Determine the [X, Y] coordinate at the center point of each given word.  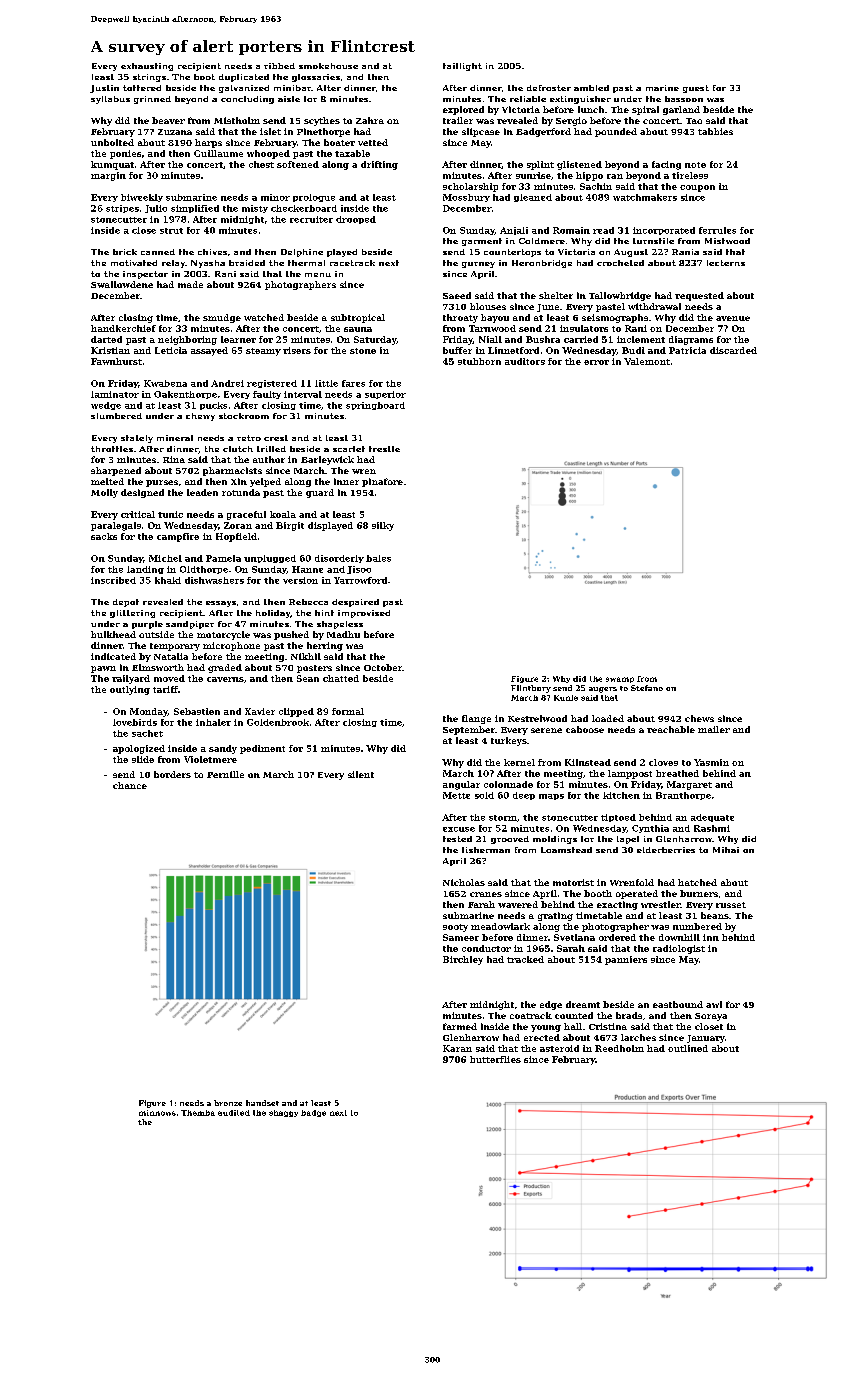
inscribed [113, 580]
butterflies [495, 1059]
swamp [620, 680]
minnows [157, 1113]
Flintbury [531, 689]
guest [696, 89]
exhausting [147, 67]
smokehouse [328, 66]
